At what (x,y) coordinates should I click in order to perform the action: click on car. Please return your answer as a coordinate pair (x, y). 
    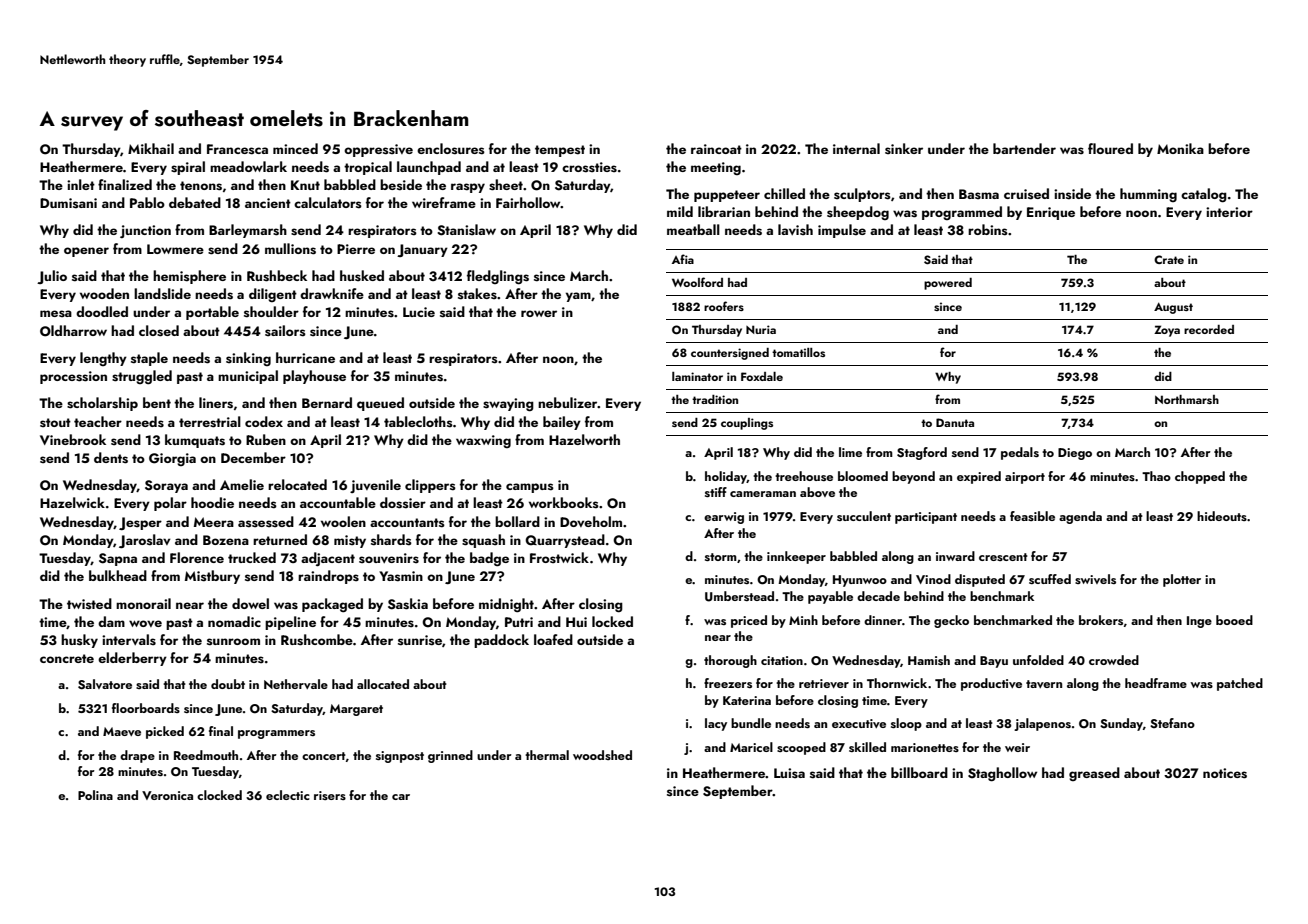
    Looking at the image, I should click on (401, 797).
